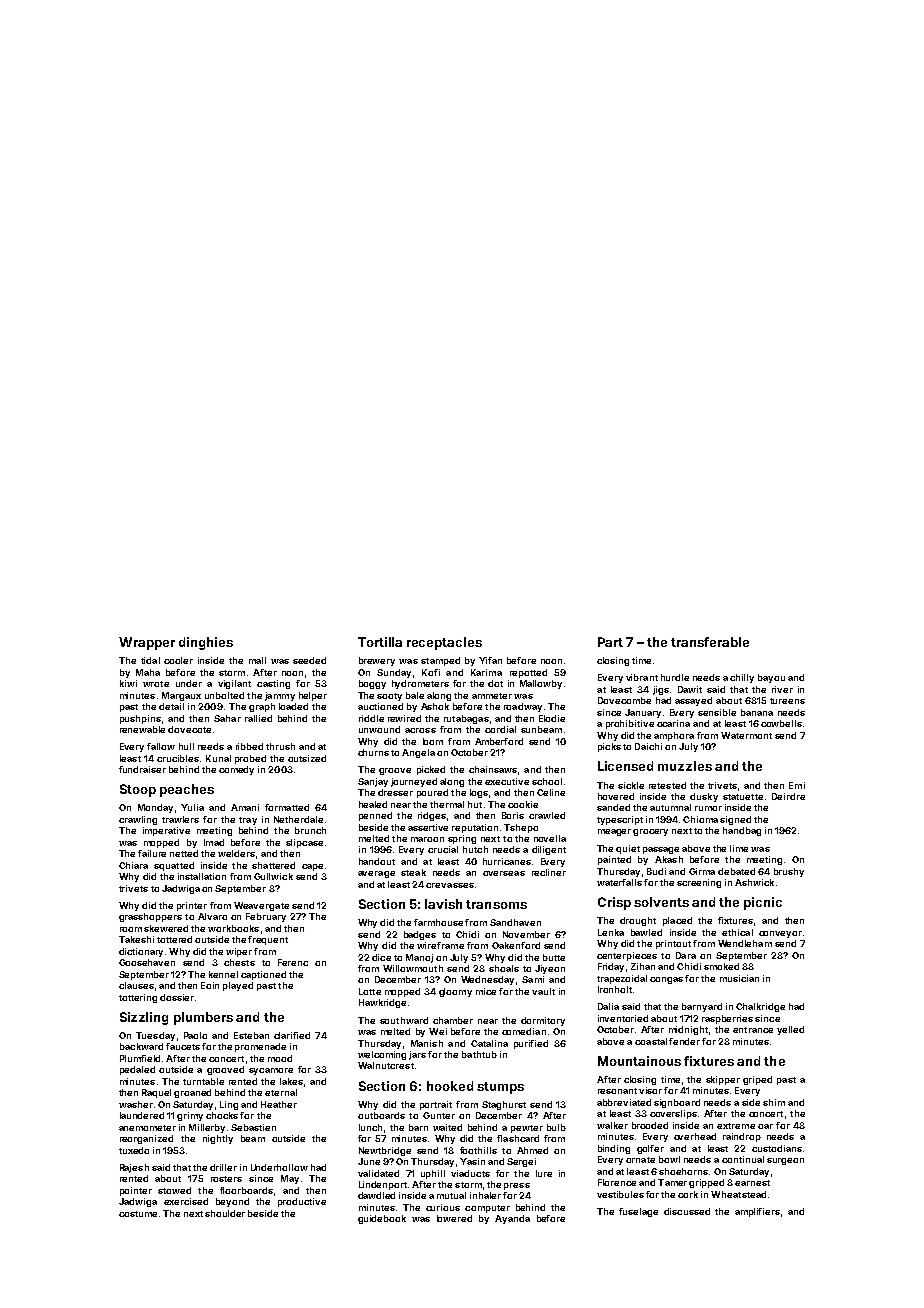  What do you see at coordinates (780, 934) in the image?
I see `conveyor` at bounding box center [780, 934].
